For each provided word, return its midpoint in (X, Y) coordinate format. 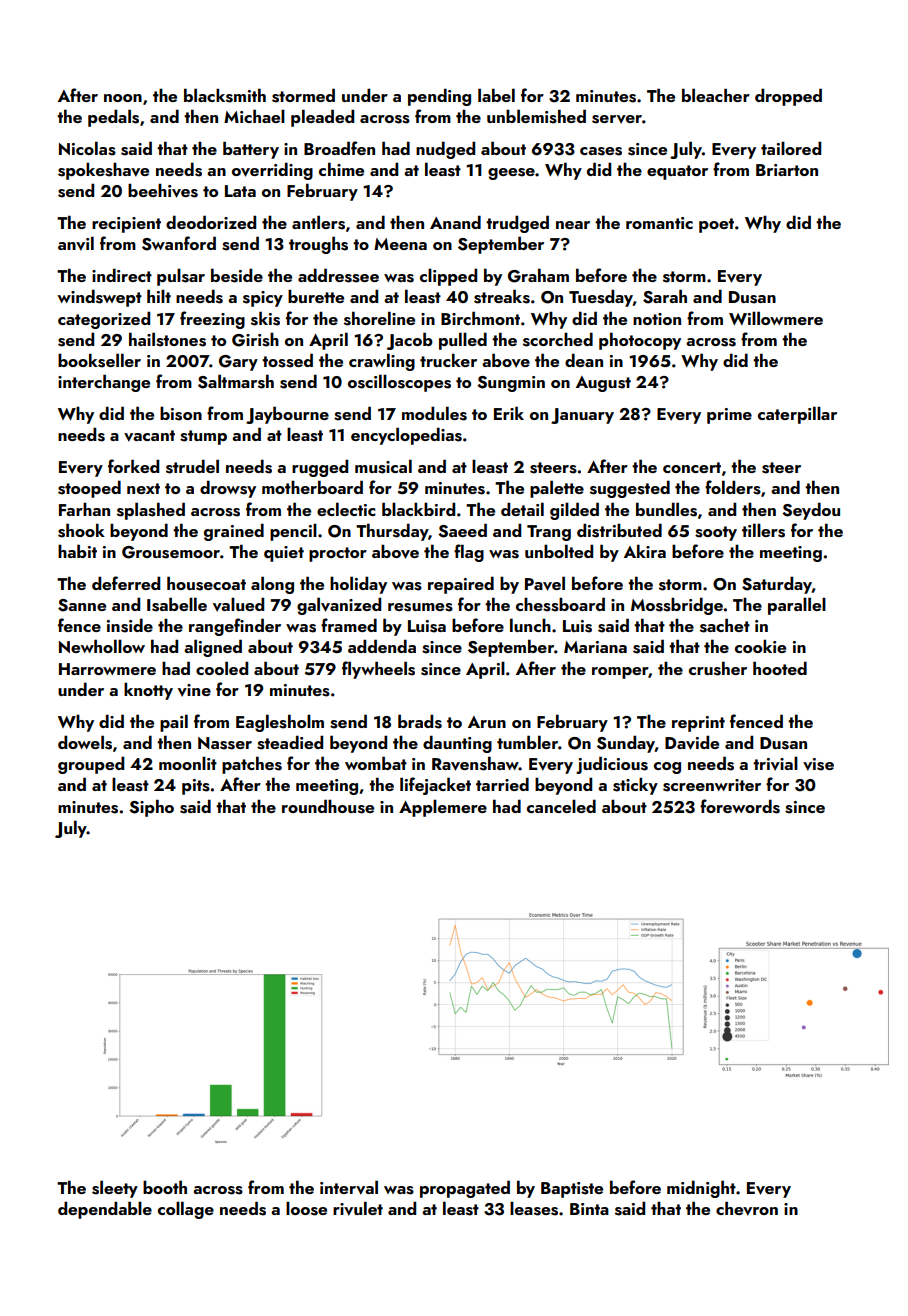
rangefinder (235, 627)
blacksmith (225, 95)
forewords (740, 806)
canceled (561, 806)
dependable (105, 1210)
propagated (465, 1189)
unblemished (536, 116)
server (617, 119)
